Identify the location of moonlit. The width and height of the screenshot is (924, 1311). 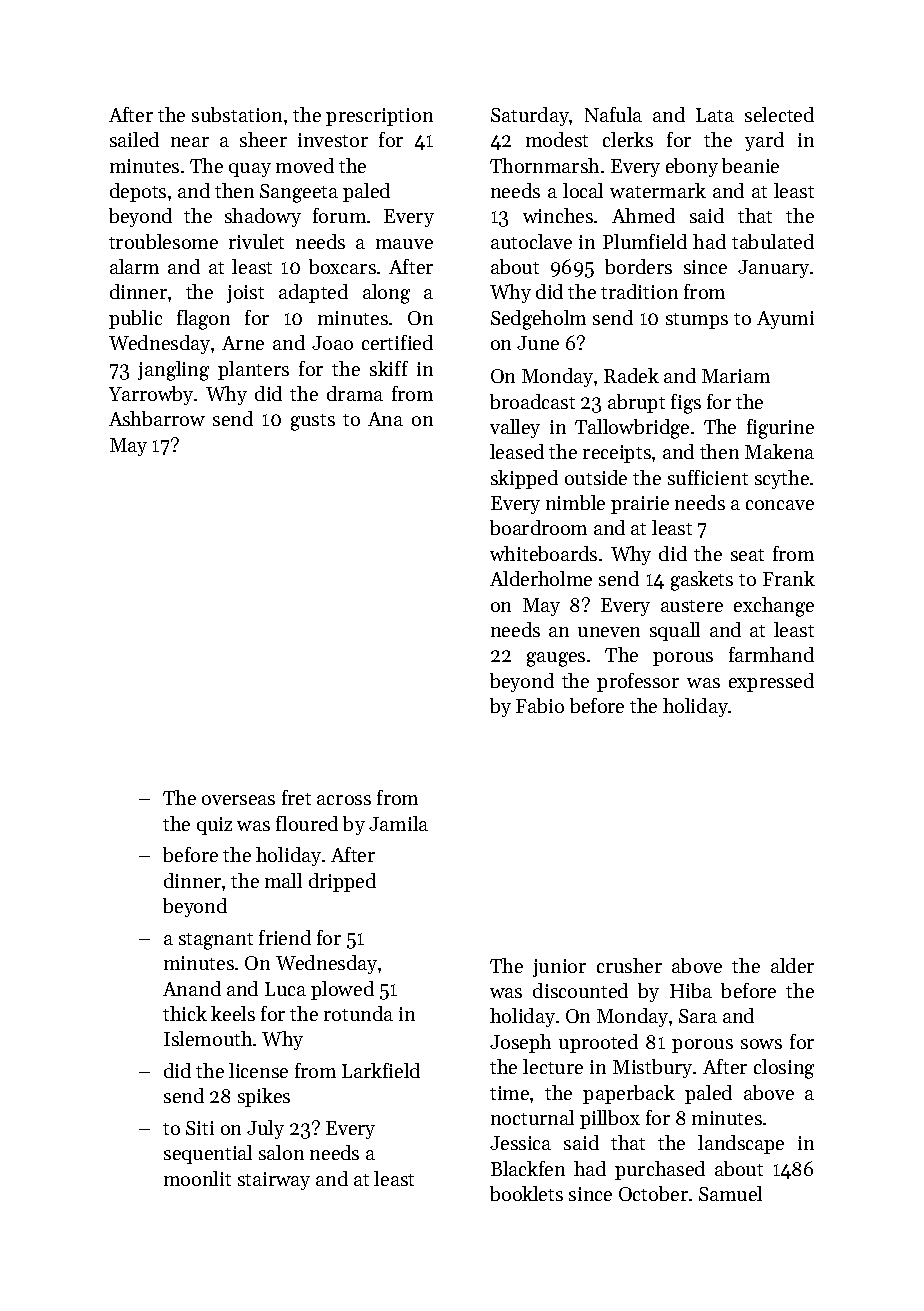
(197, 1178).
